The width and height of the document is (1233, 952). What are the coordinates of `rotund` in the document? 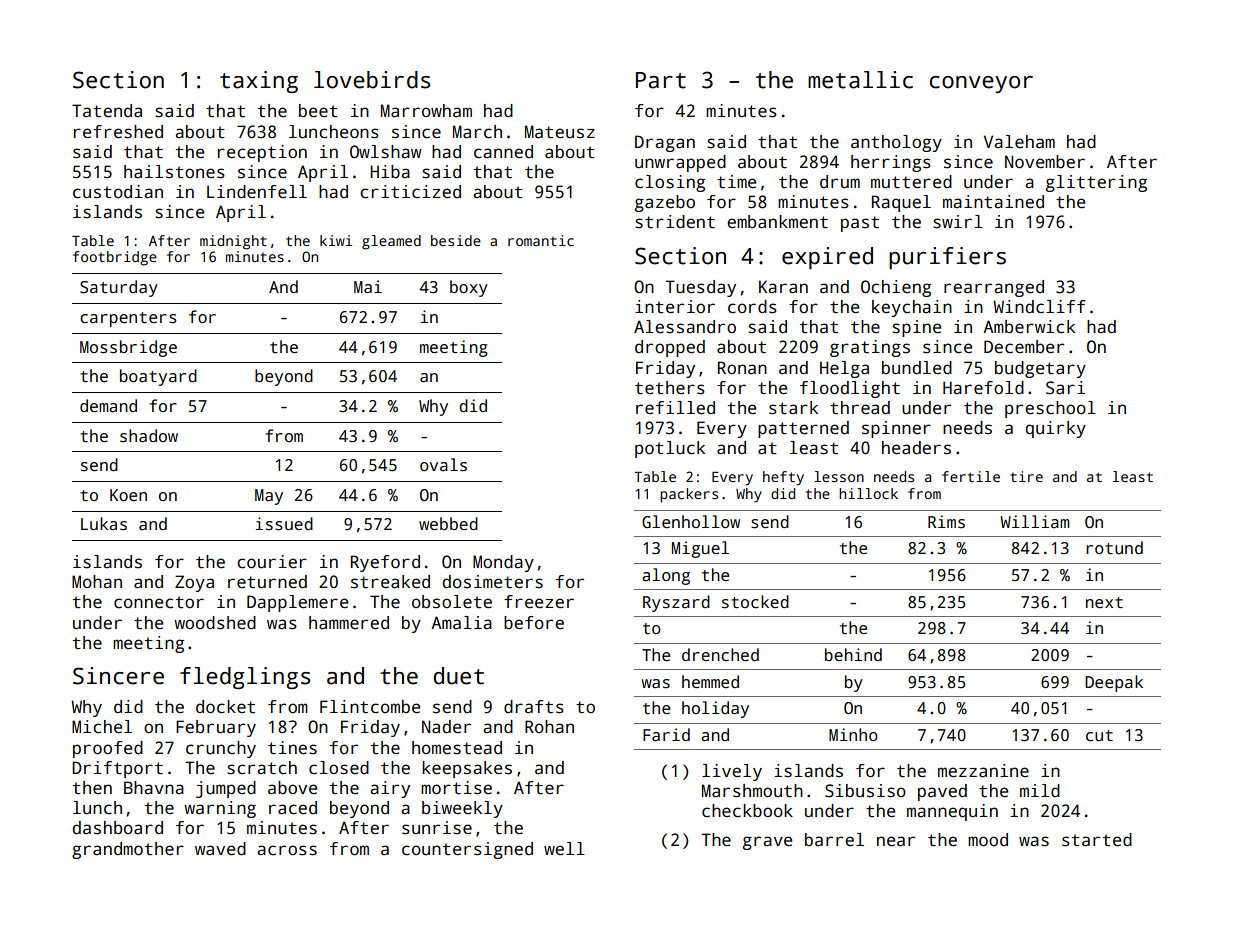 It's located at (1114, 548).
